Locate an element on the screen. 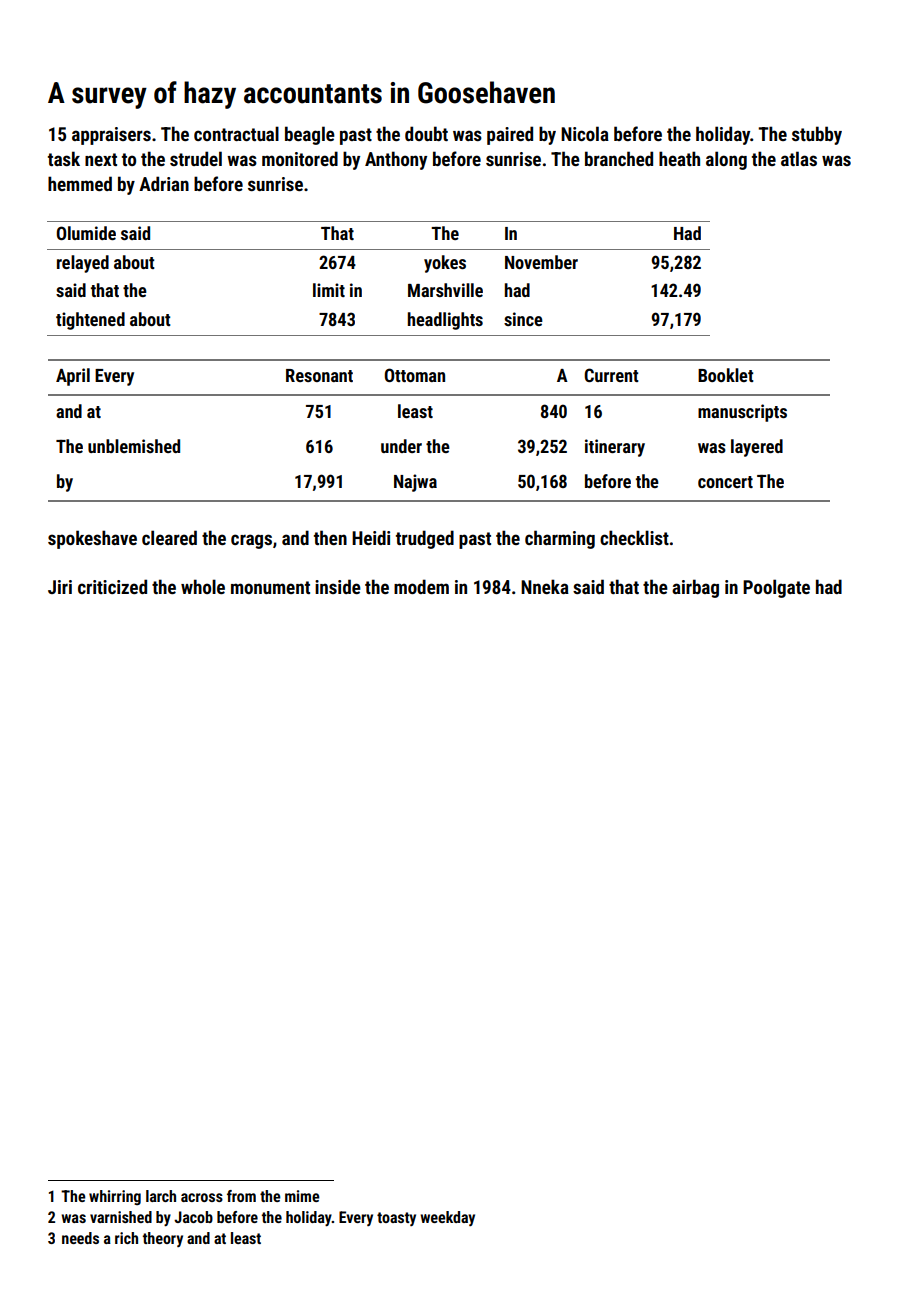  manuscripts is located at coordinates (742, 413).
